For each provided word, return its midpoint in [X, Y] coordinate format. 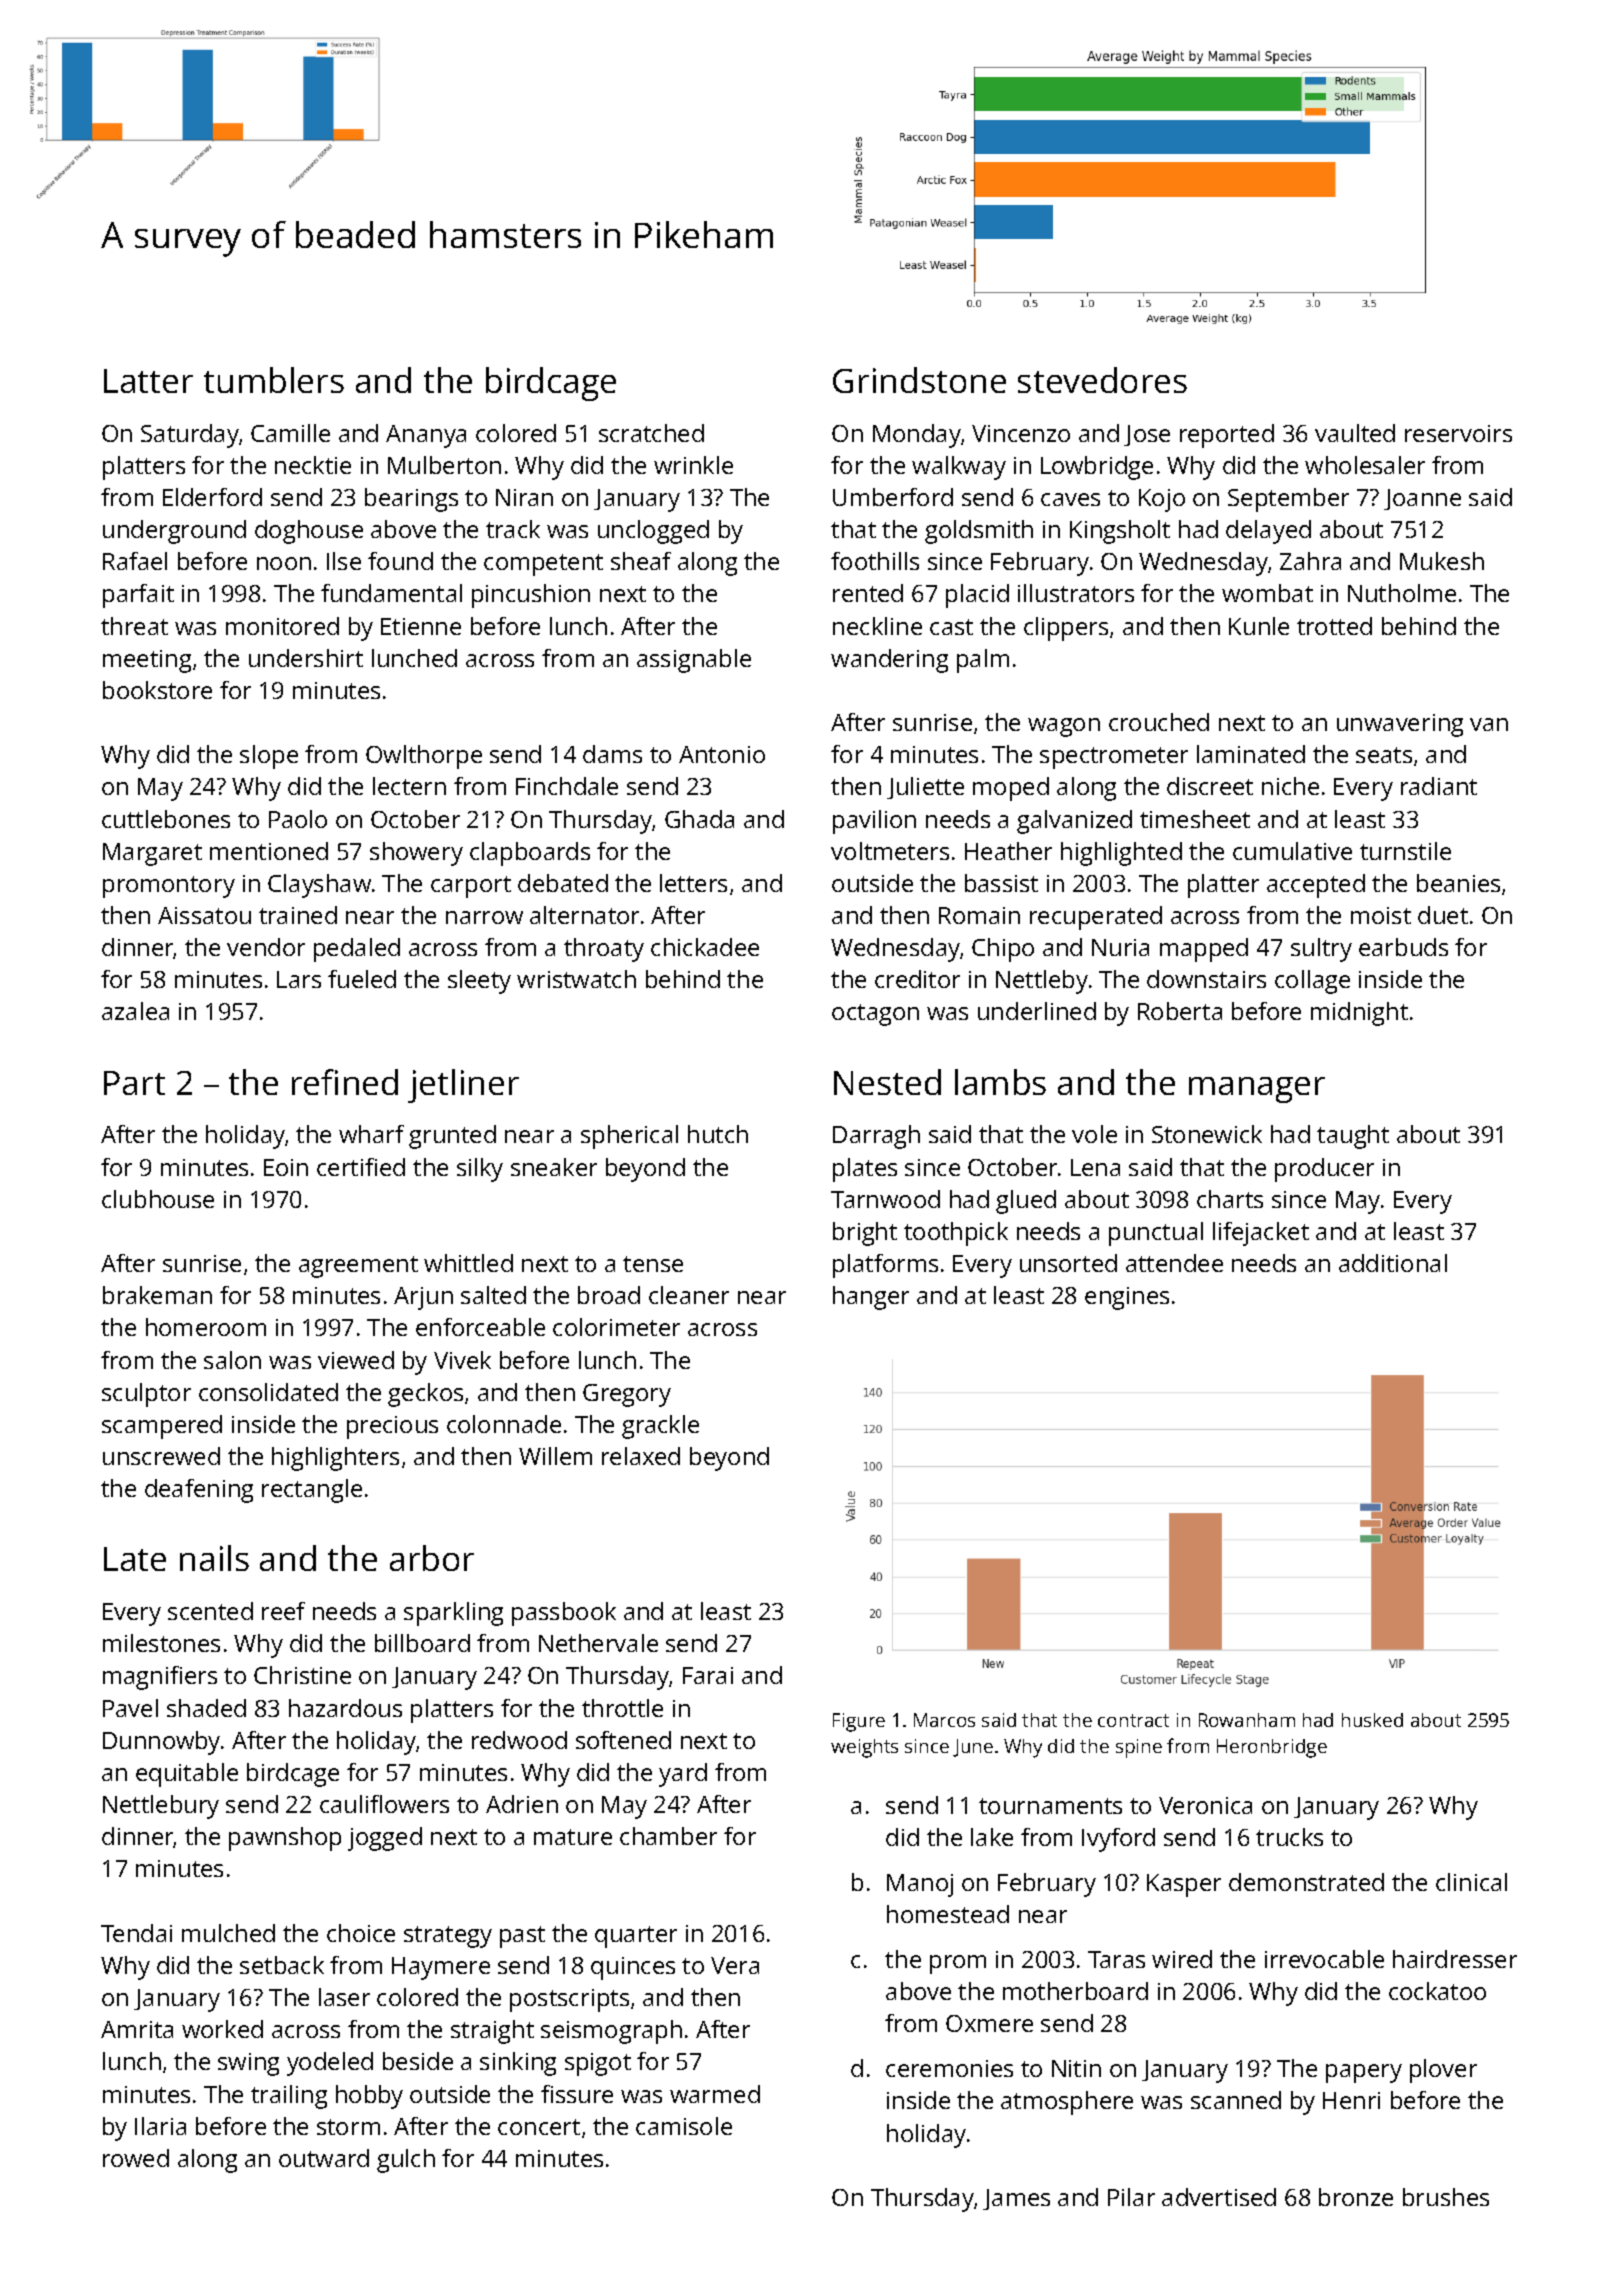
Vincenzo [1021, 433]
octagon [875, 1015]
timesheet [1195, 819]
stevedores [1102, 380]
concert [539, 2127]
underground [174, 532]
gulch [406, 2161]
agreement [358, 1267]
